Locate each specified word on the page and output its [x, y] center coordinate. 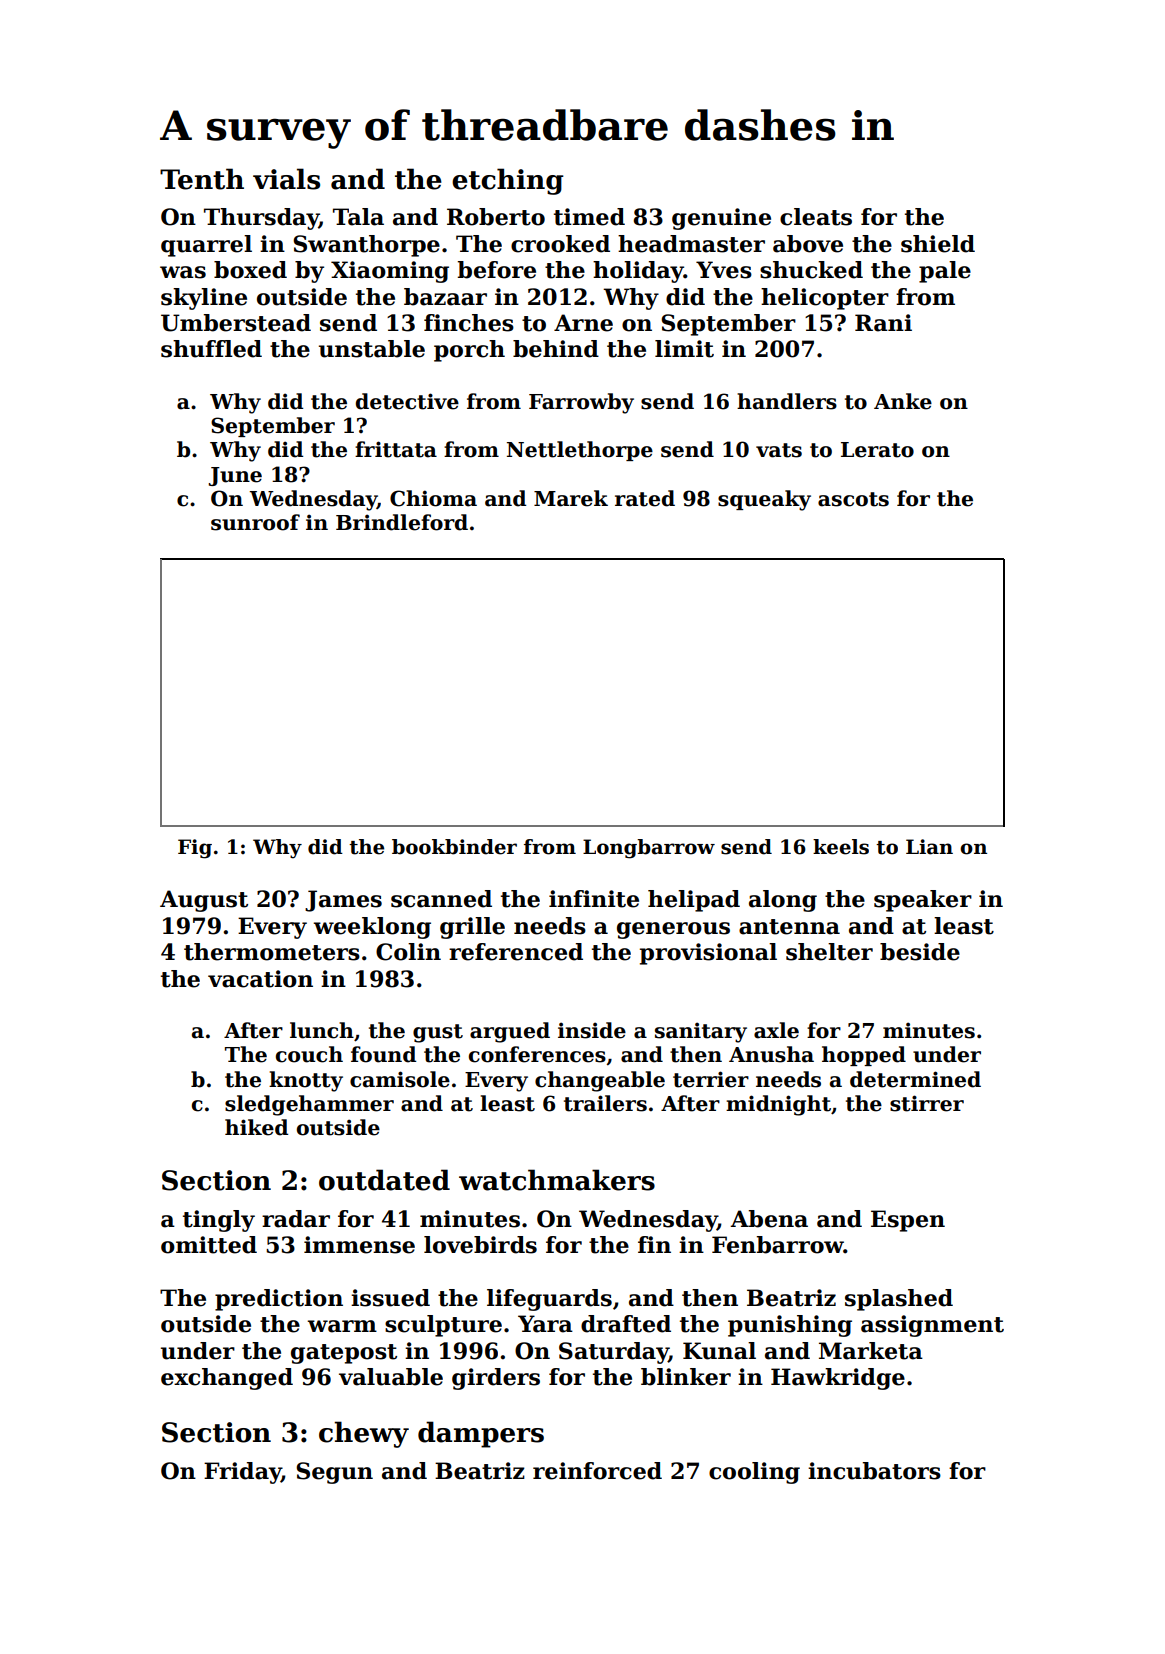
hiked [256, 1127]
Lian [929, 847]
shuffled [211, 349]
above [808, 244]
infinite [594, 899]
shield [938, 244]
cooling [754, 1473]
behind [556, 349]
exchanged [227, 1379]
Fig [195, 849]
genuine [721, 219]
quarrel [206, 246]
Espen [908, 1221]
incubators [874, 1471]
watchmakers [557, 1180]
